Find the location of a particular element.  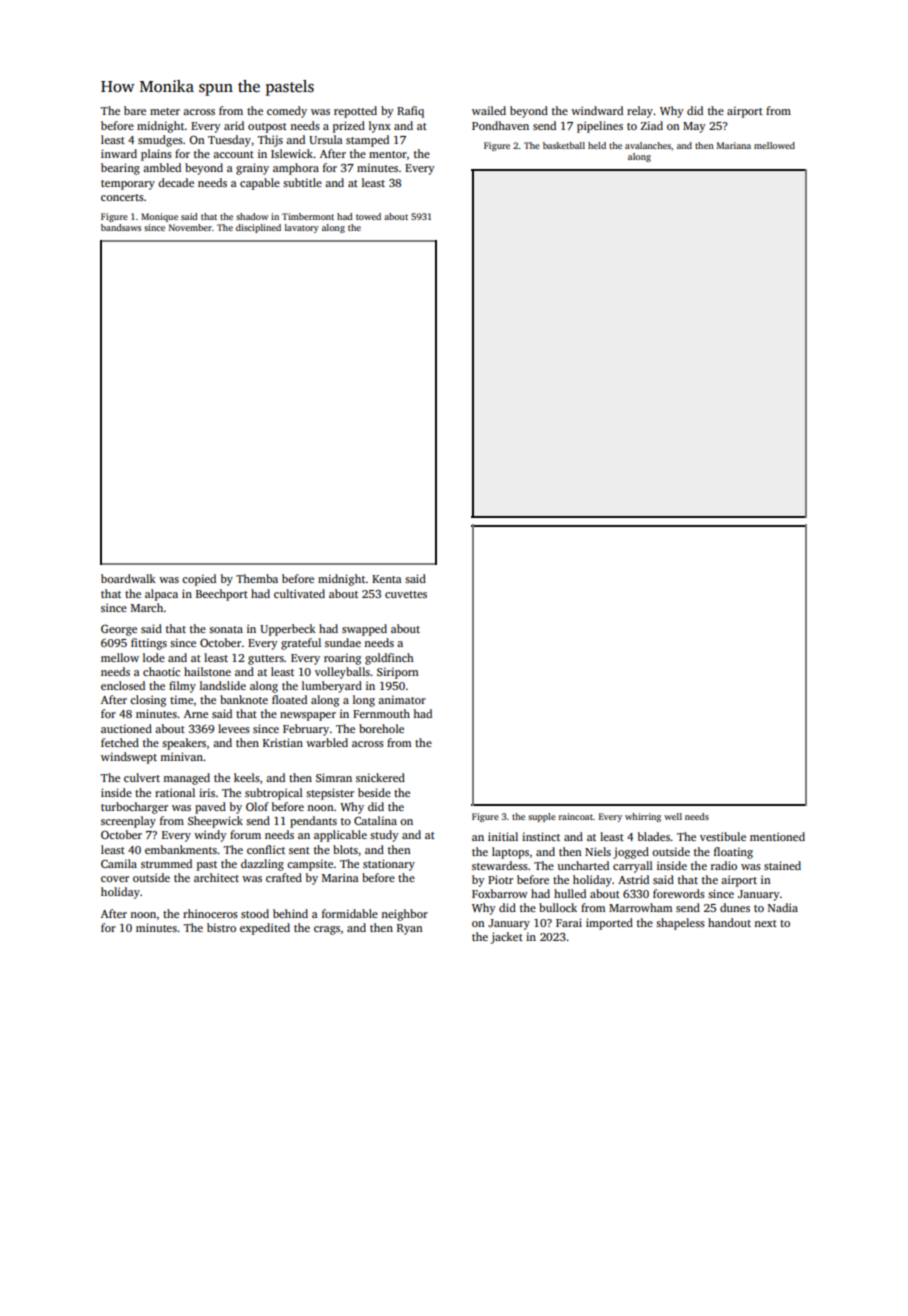

floated is located at coordinates (289, 699).
